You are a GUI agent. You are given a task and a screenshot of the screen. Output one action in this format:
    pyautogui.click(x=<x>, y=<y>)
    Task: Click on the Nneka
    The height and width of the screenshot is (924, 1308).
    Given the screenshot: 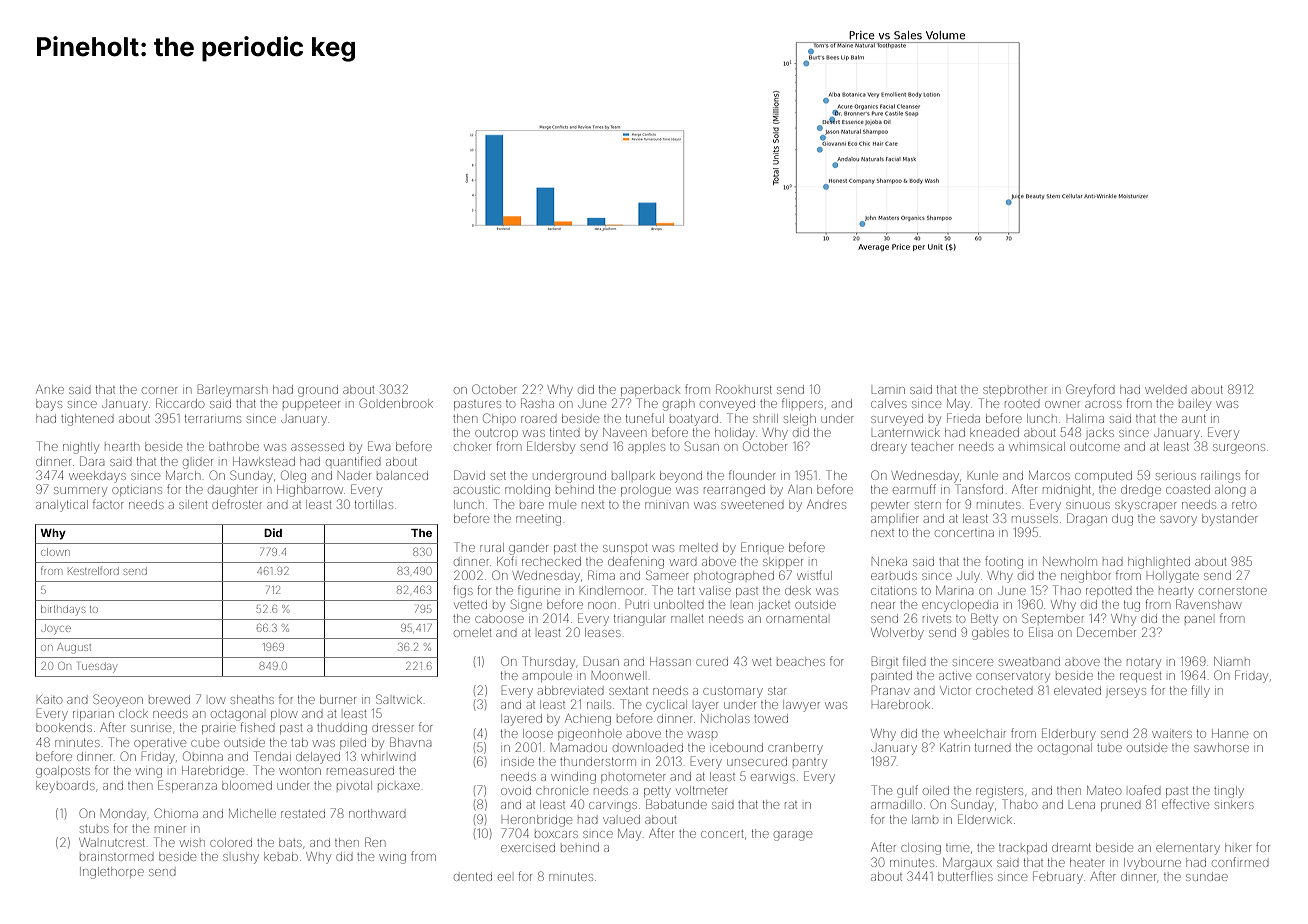 What is the action you would take?
    pyautogui.click(x=889, y=561)
